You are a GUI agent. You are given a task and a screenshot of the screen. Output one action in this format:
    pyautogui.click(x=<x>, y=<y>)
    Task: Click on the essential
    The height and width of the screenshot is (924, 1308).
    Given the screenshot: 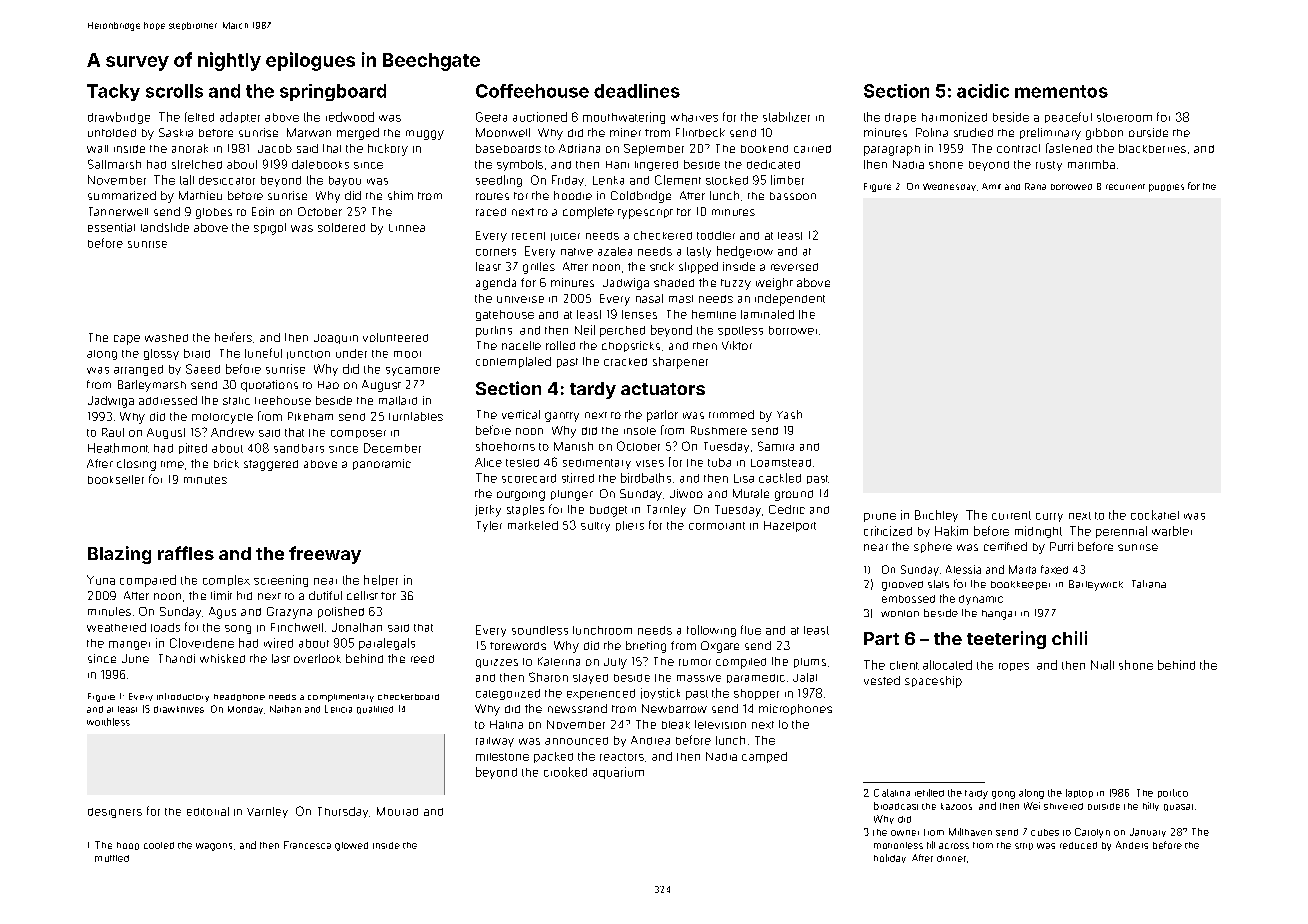 What is the action you would take?
    pyautogui.click(x=111, y=227)
